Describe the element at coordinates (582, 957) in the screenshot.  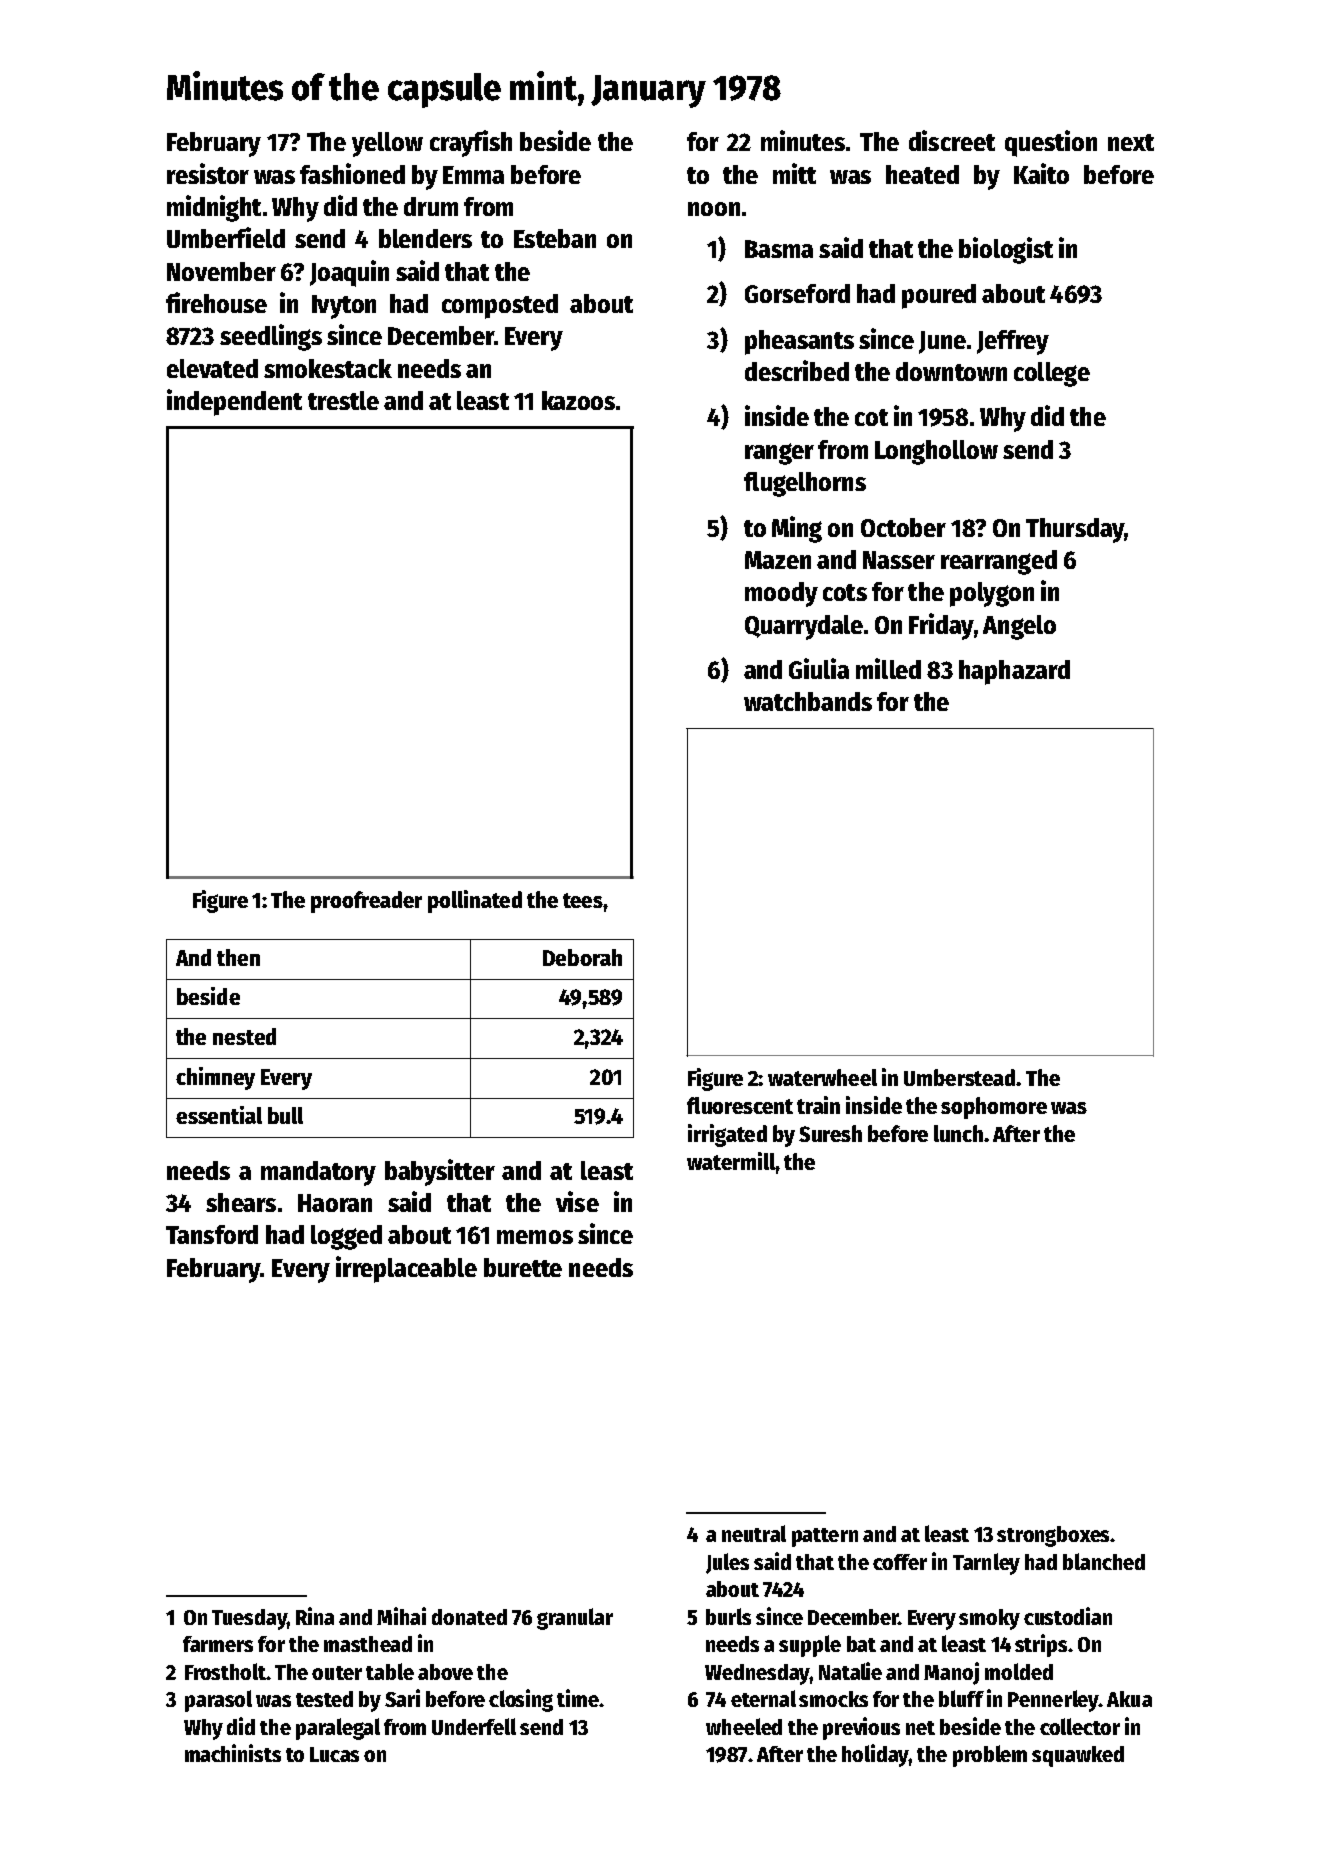
I see `Deborah` at that location.
